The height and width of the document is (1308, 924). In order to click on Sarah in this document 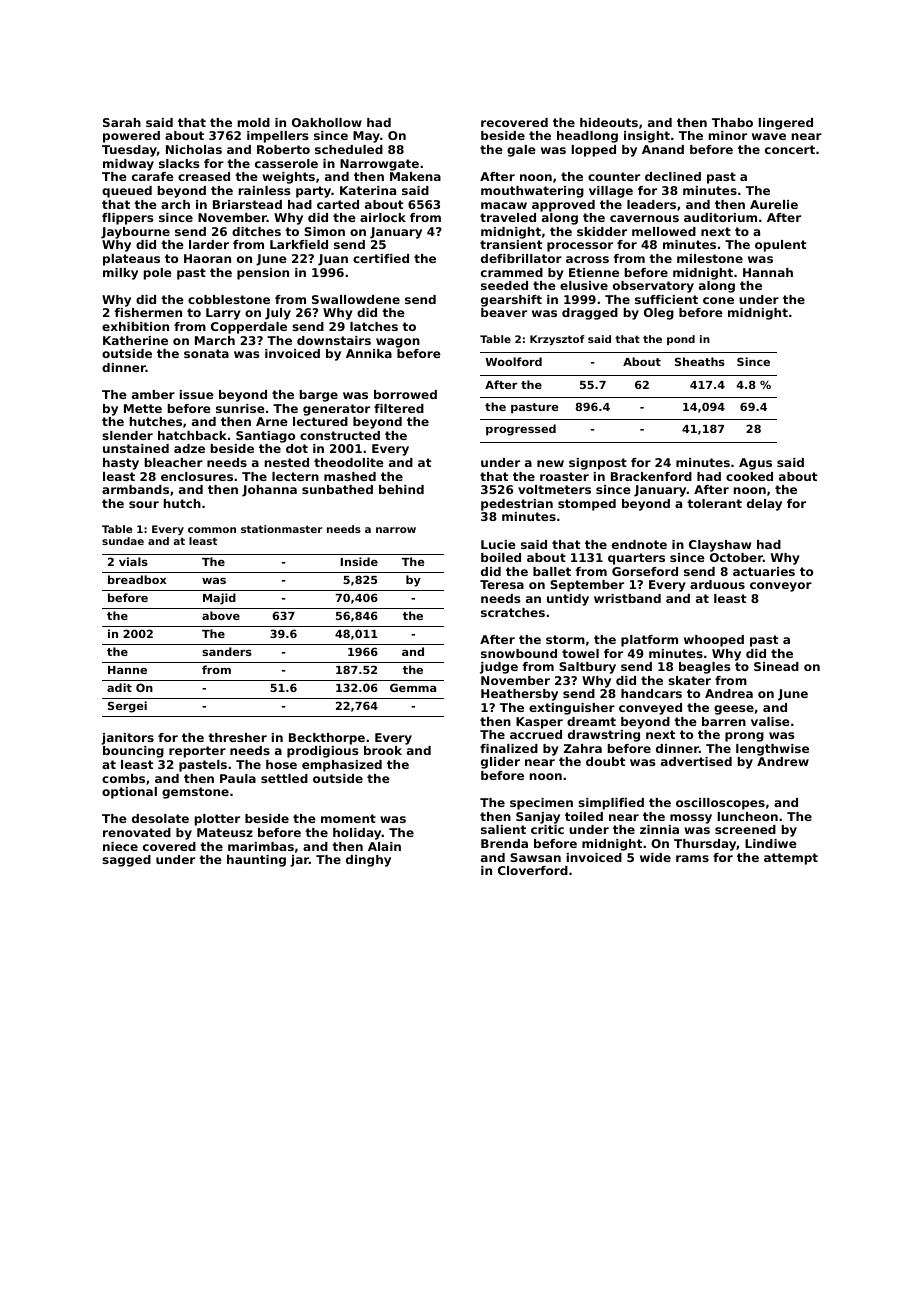, I will do `click(122, 122)`.
